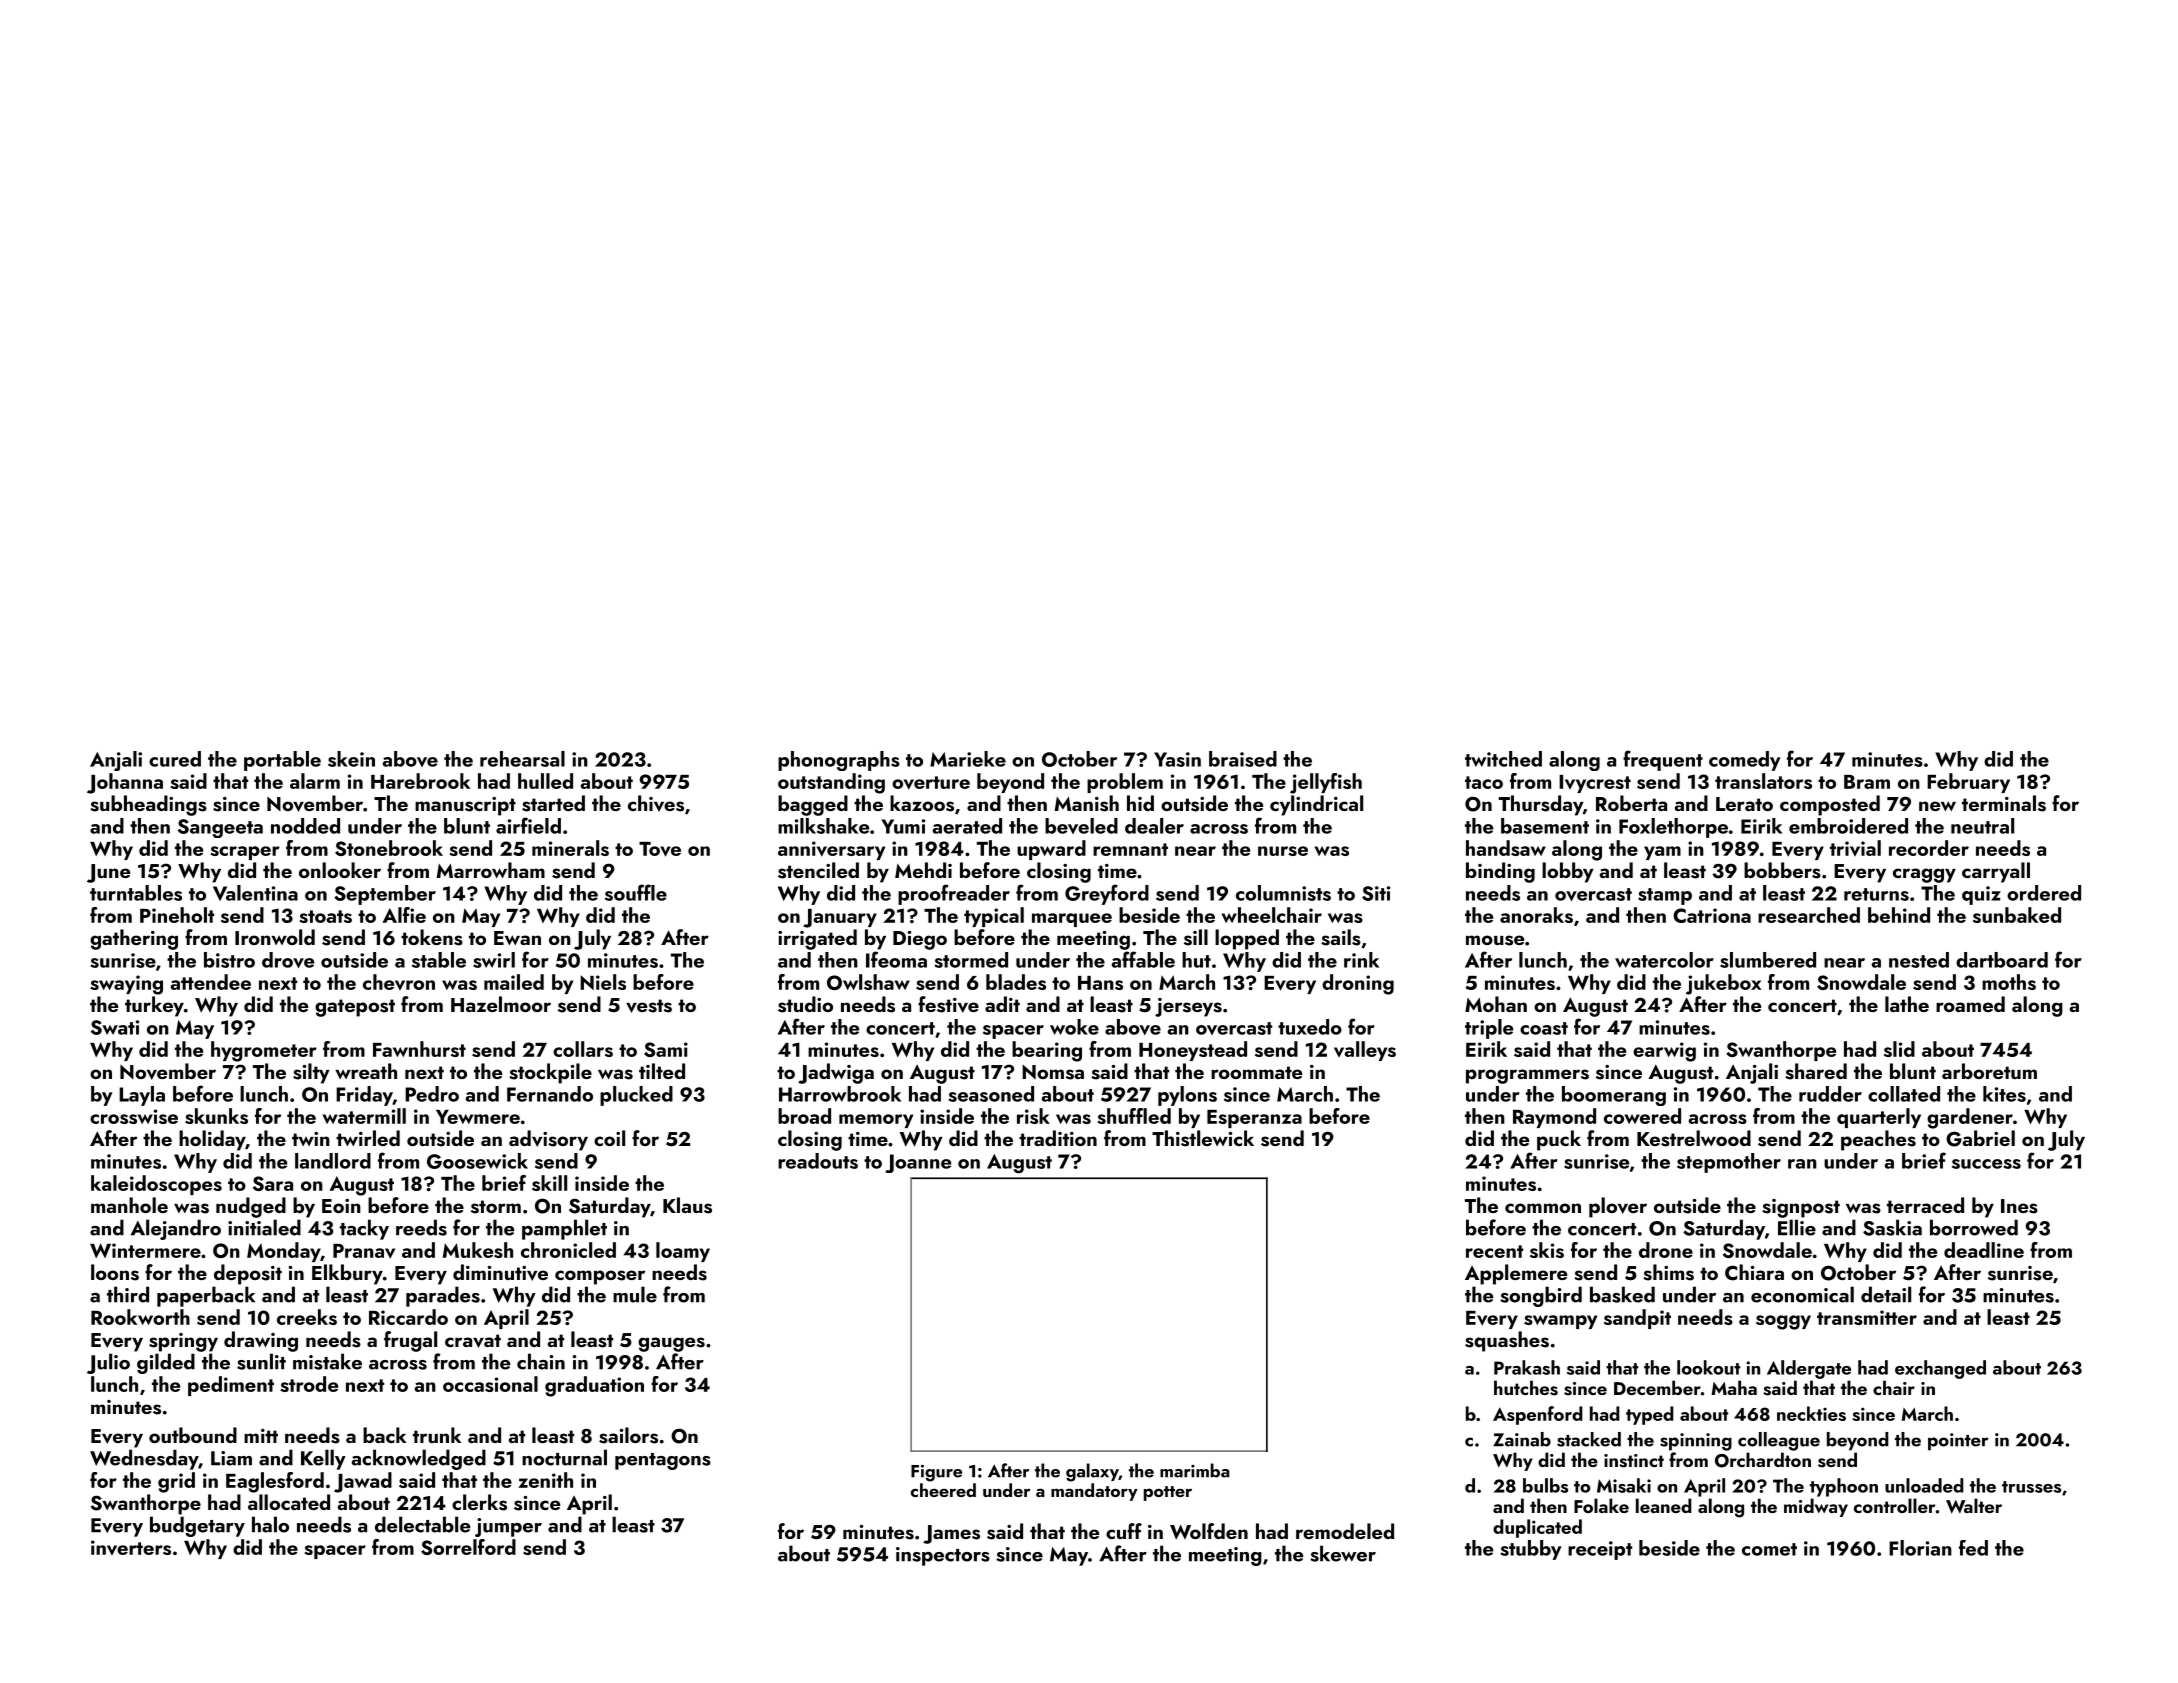  What do you see at coordinates (410, 1341) in the screenshot?
I see `frugal` at bounding box center [410, 1341].
